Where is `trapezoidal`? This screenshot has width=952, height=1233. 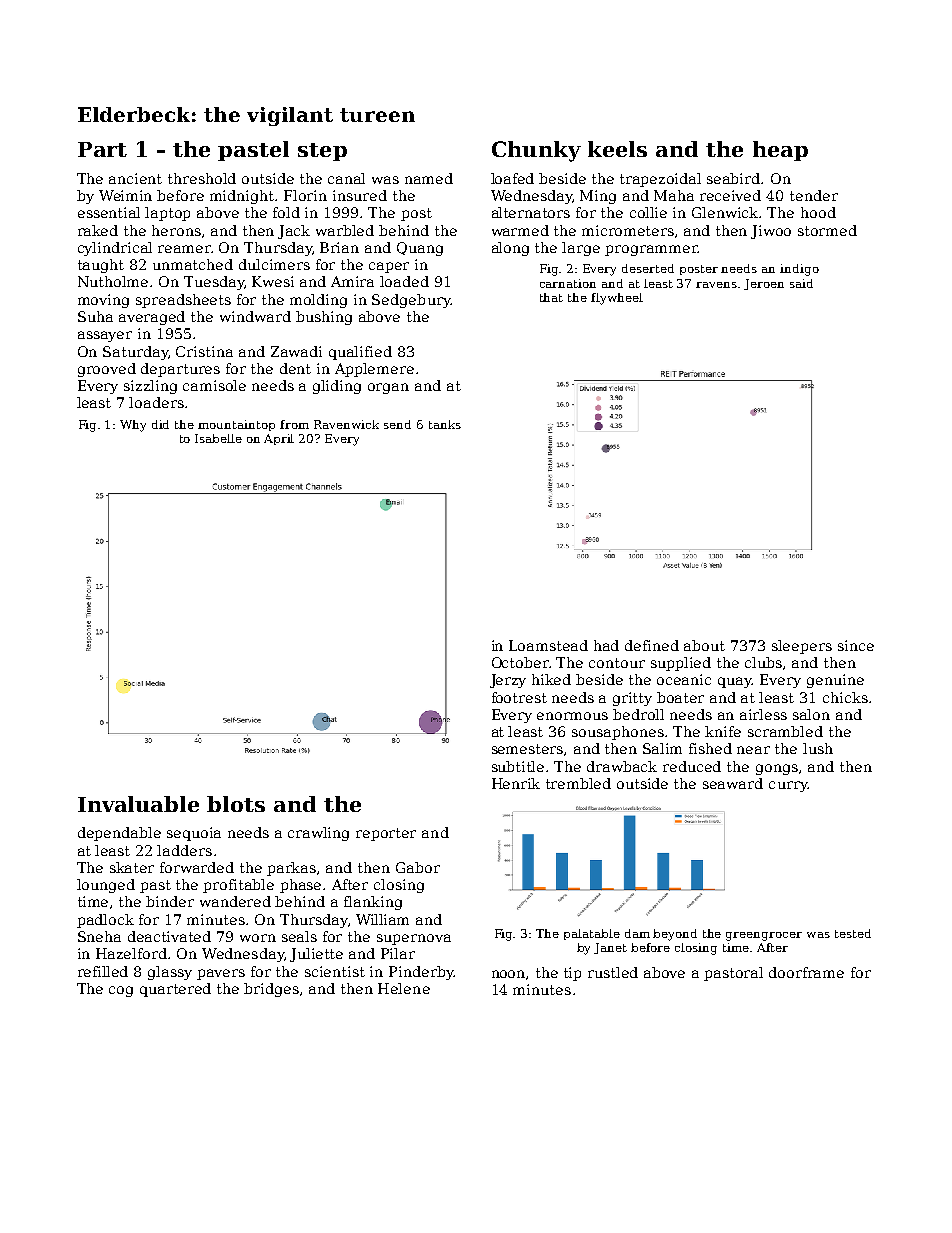
trapezoidal is located at coordinates (660, 180).
